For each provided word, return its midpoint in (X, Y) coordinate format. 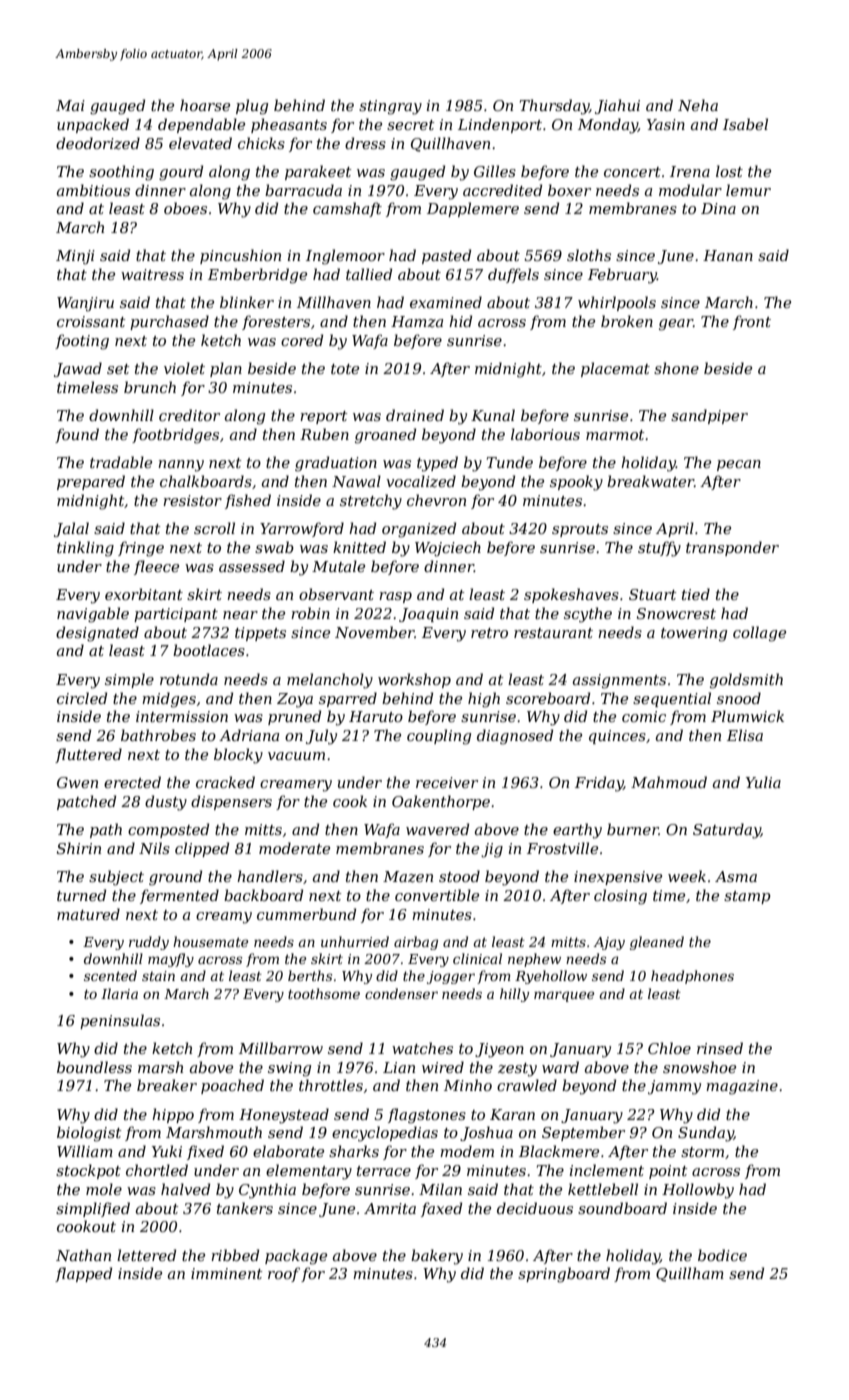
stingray (390, 107)
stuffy (659, 549)
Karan (512, 1114)
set (118, 369)
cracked (225, 782)
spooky (576, 483)
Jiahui (617, 106)
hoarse (205, 105)
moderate (294, 848)
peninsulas (120, 1021)
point (668, 1172)
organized (419, 530)
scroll (214, 528)
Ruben (324, 434)
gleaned (657, 943)
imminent (227, 1273)
